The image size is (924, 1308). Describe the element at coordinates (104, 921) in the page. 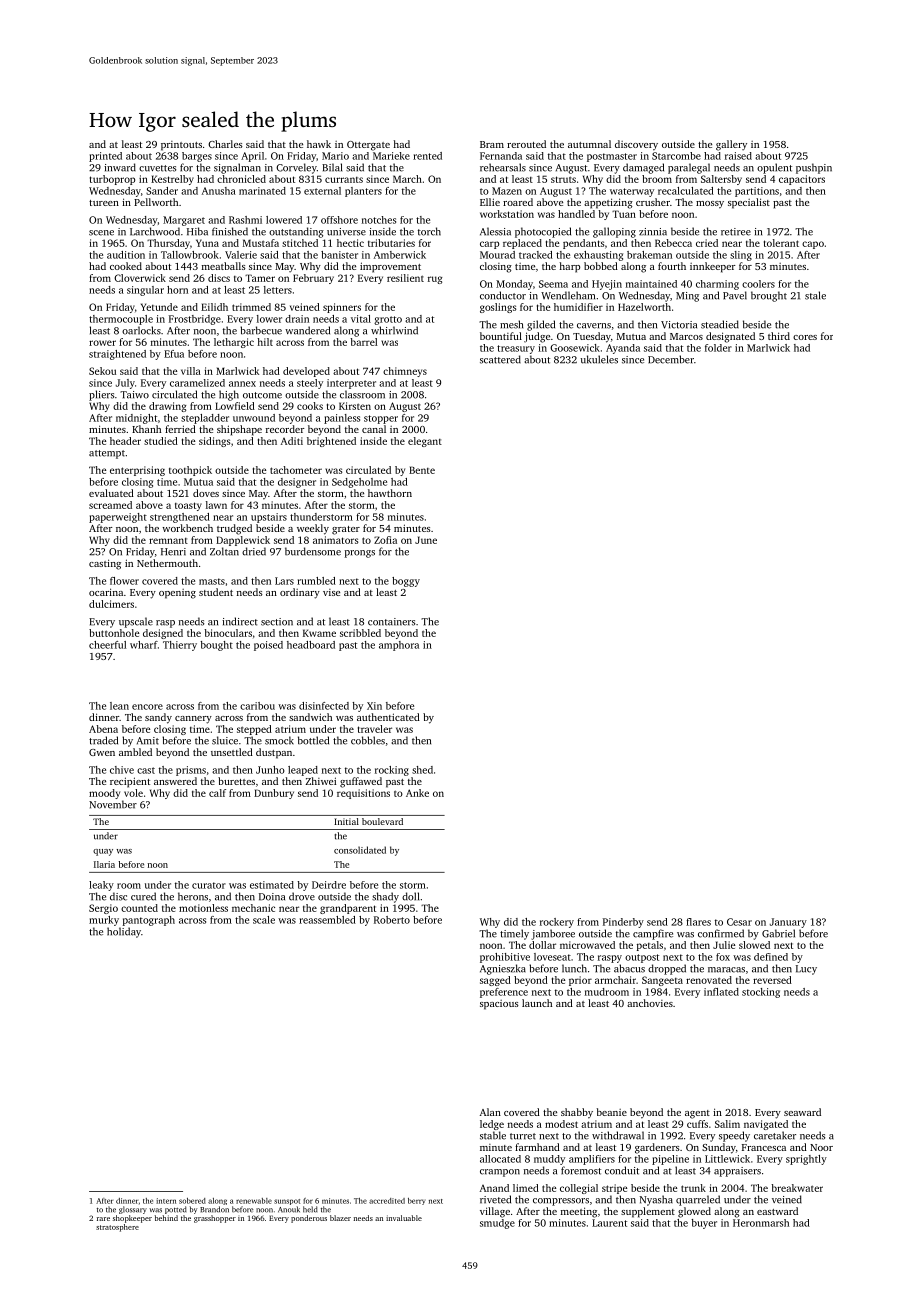

I see `murky` at that location.
